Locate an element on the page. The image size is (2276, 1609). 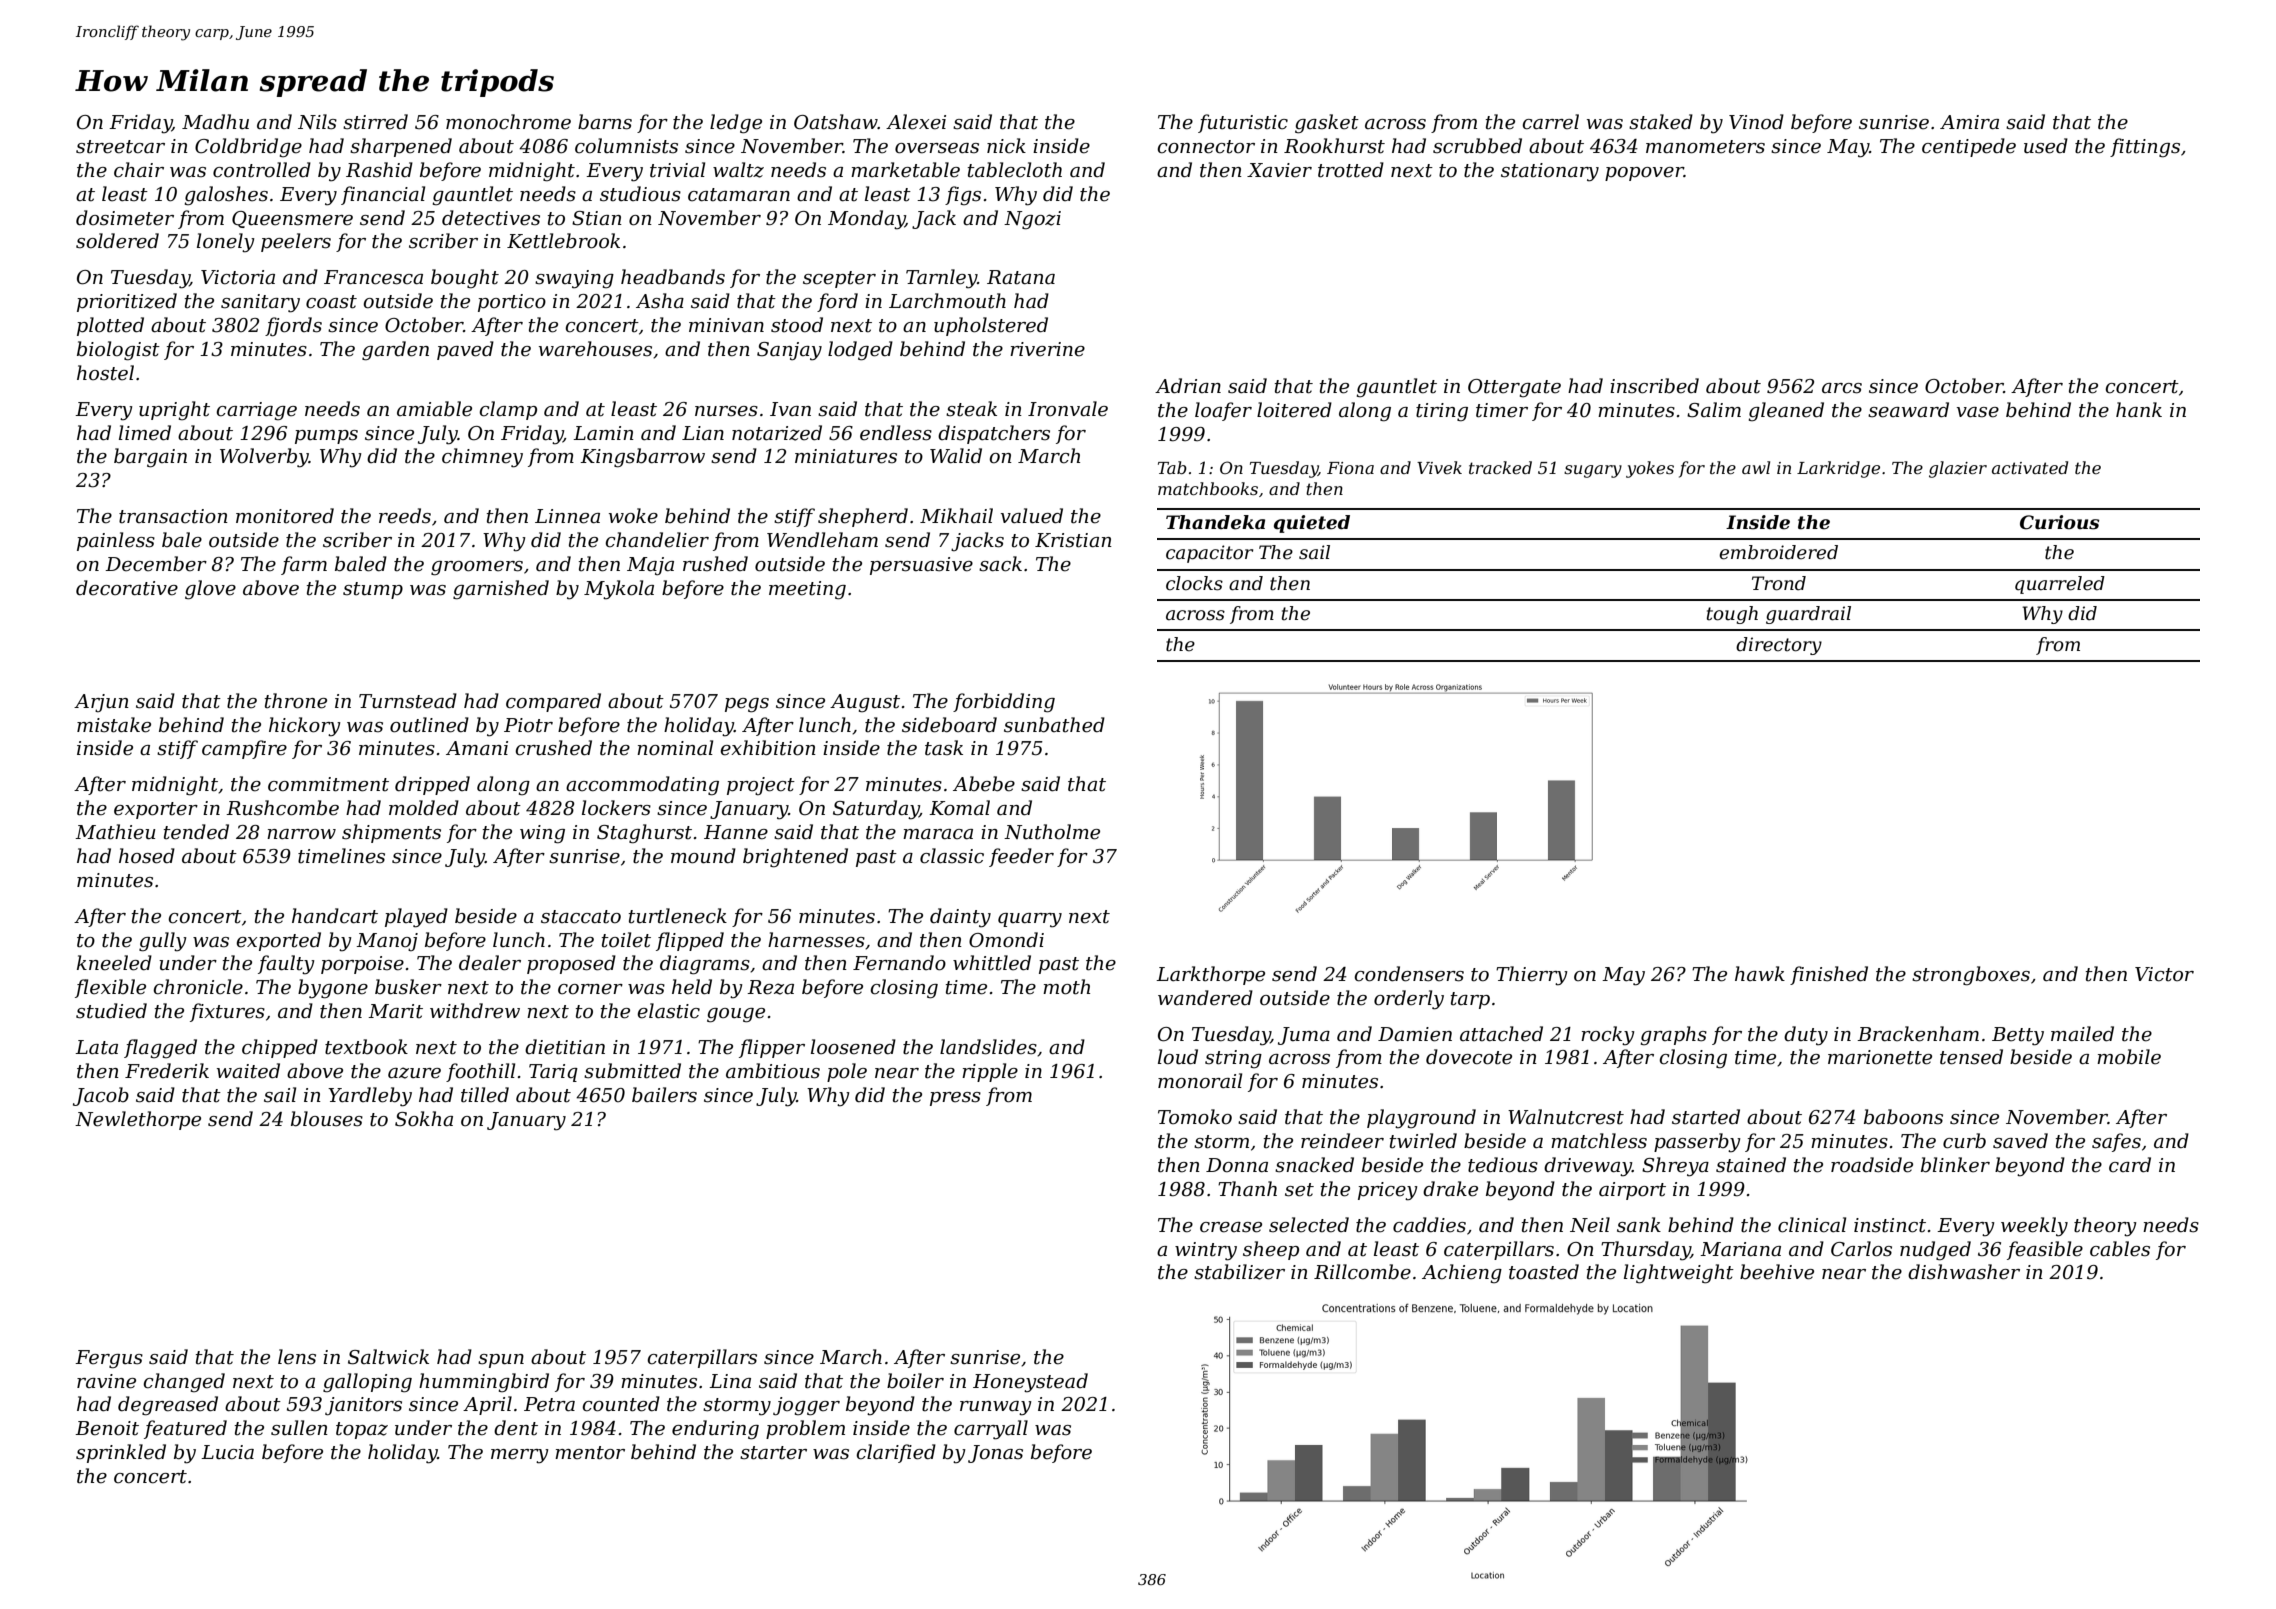
staked is located at coordinates (1661, 122).
